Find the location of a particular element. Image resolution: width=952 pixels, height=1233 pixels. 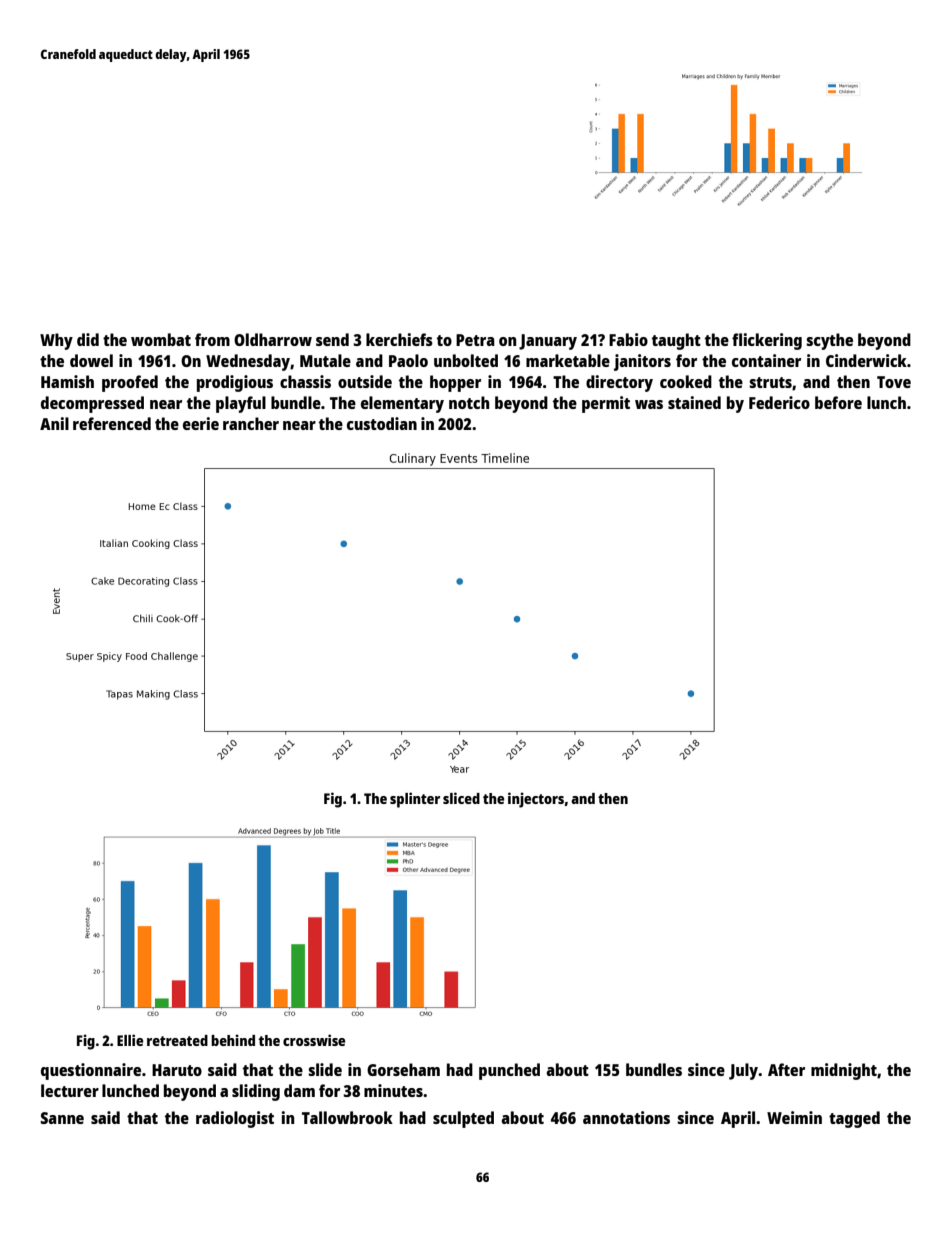

splinter is located at coordinates (415, 800).
